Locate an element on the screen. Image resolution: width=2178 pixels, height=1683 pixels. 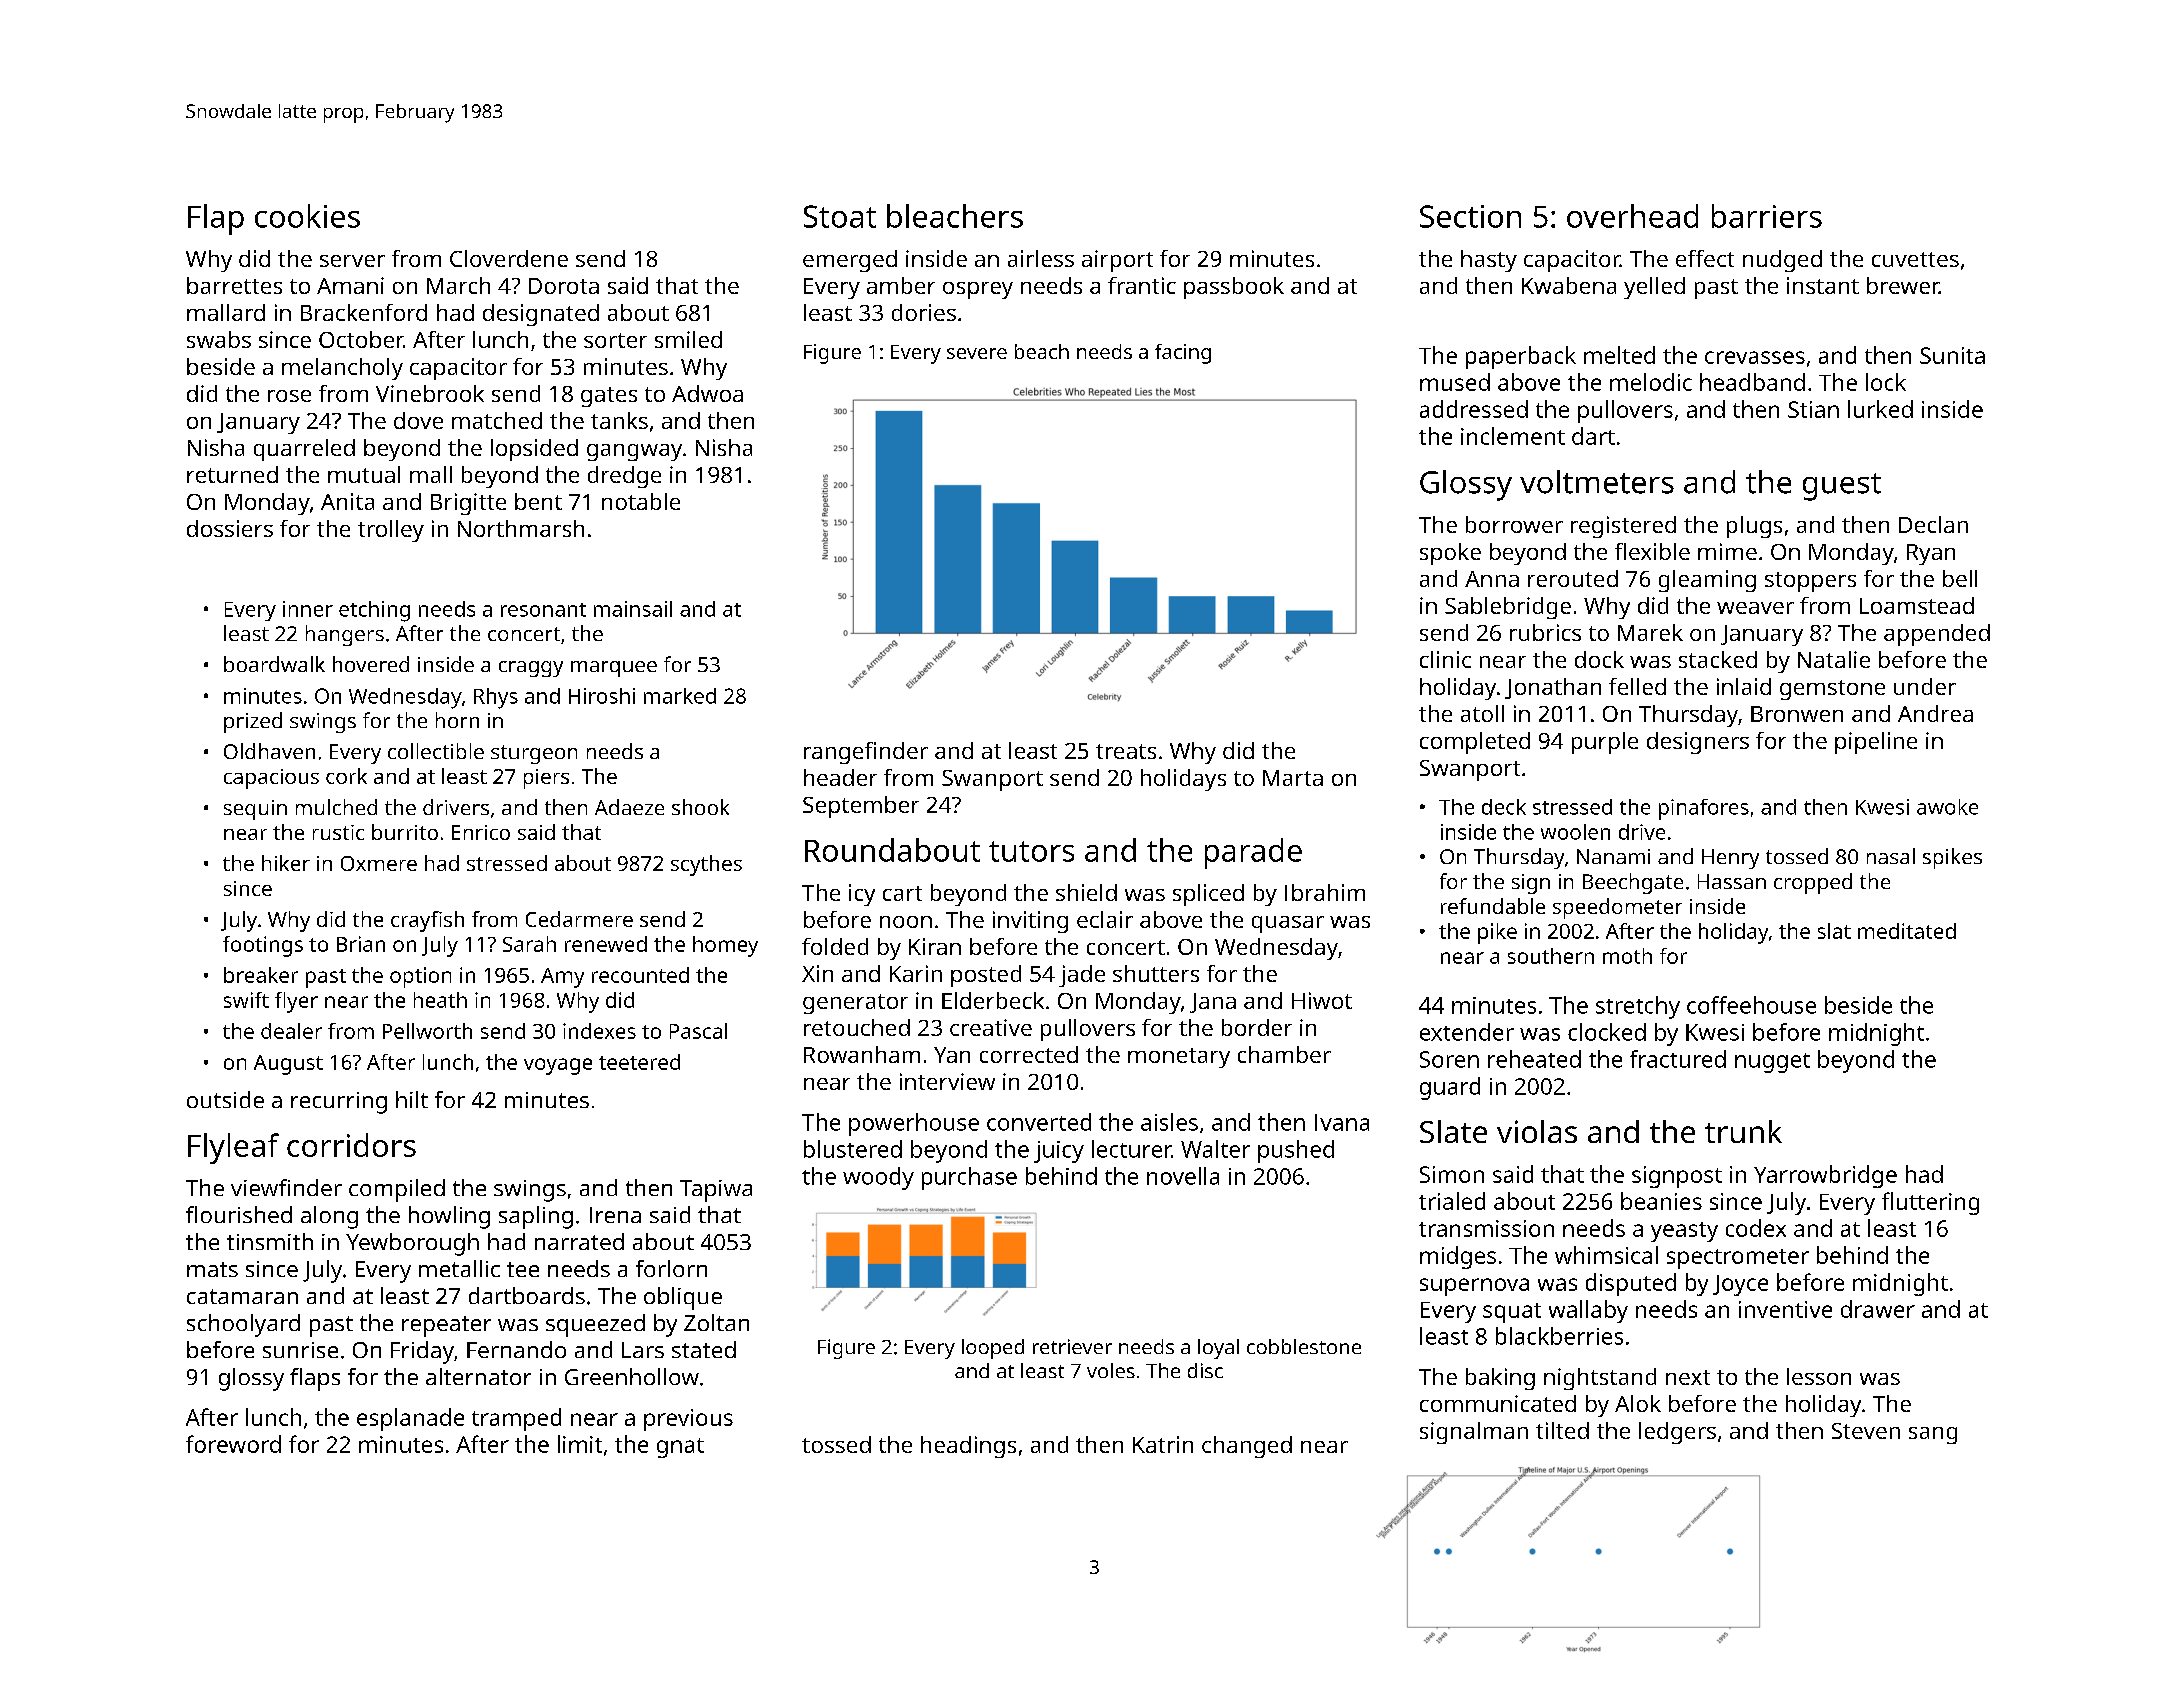
barriers is located at coordinates (1767, 216).
